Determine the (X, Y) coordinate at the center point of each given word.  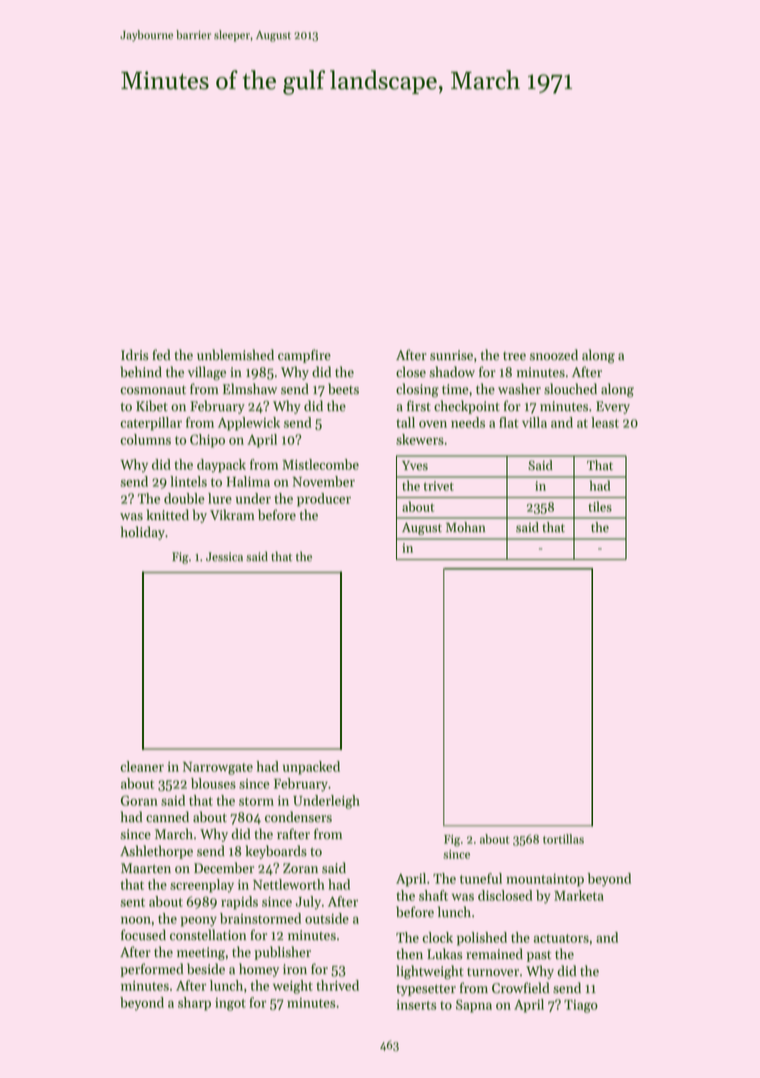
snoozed (554, 355)
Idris (135, 355)
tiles (600, 506)
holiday (143, 533)
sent (132, 902)
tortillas (563, 839)
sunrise (451, 355)
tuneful (481, 878)
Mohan (466, 527)
